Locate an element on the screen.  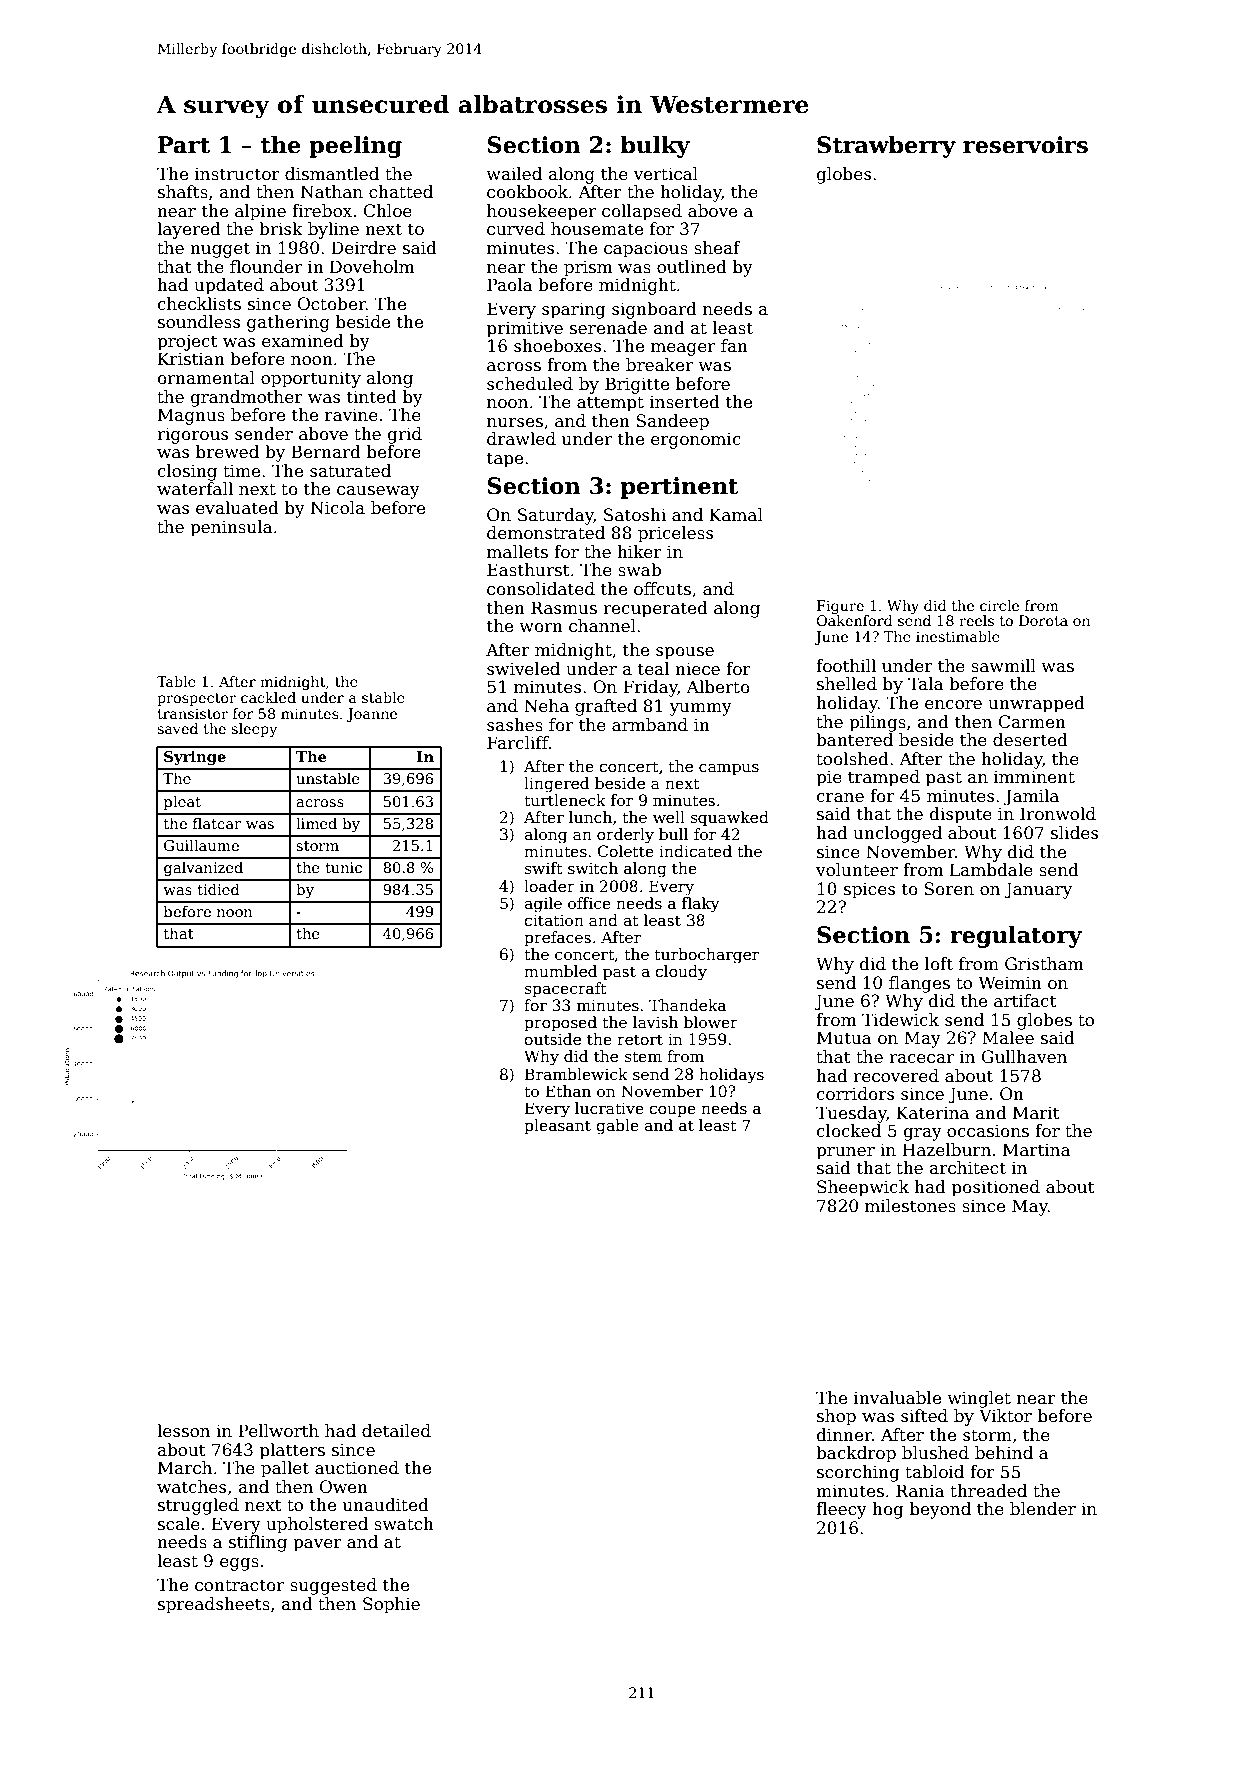
peeling is located at coordinates (355, 147).
